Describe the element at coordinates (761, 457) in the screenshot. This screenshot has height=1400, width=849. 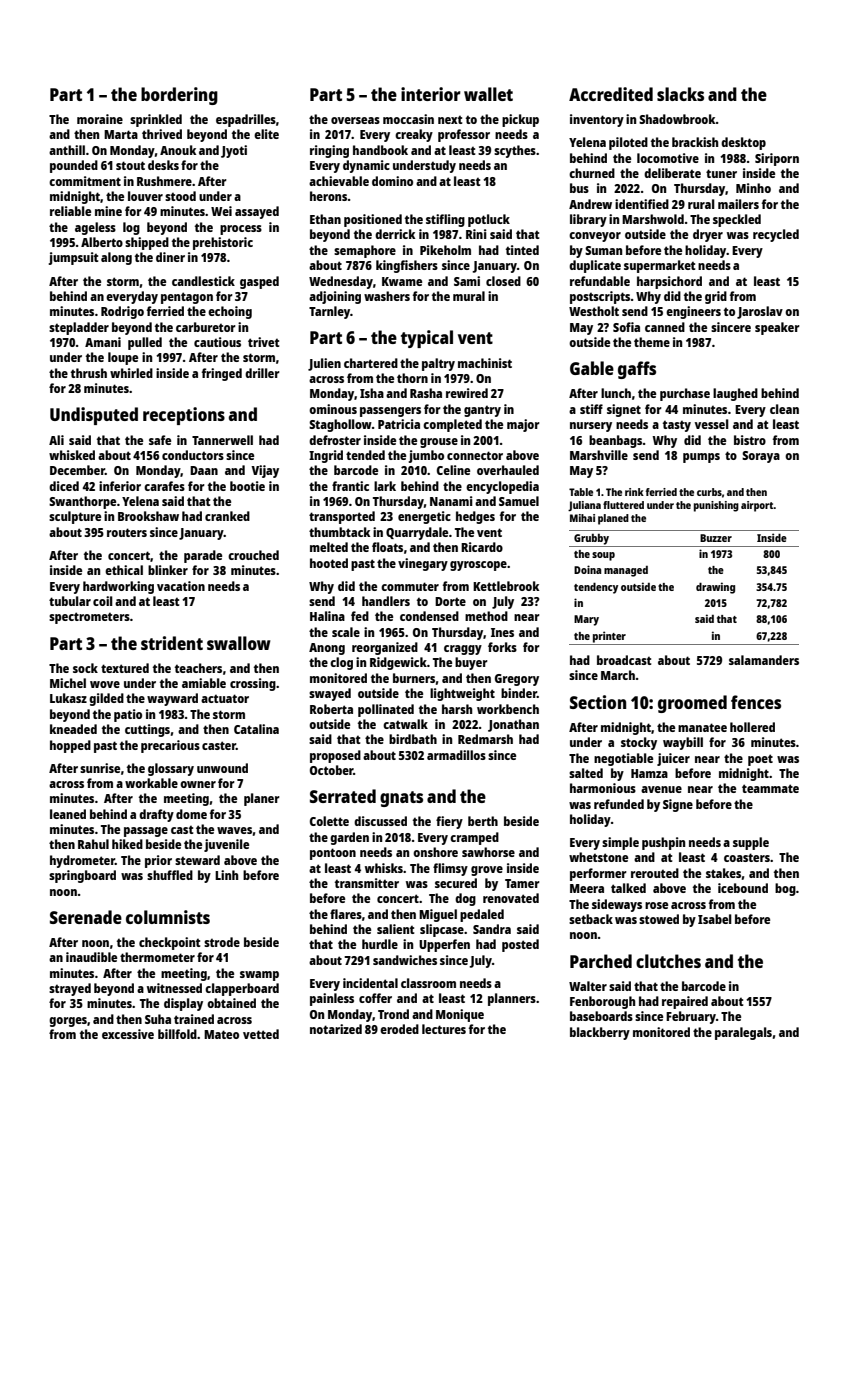
I see `Soraya` at that location.
